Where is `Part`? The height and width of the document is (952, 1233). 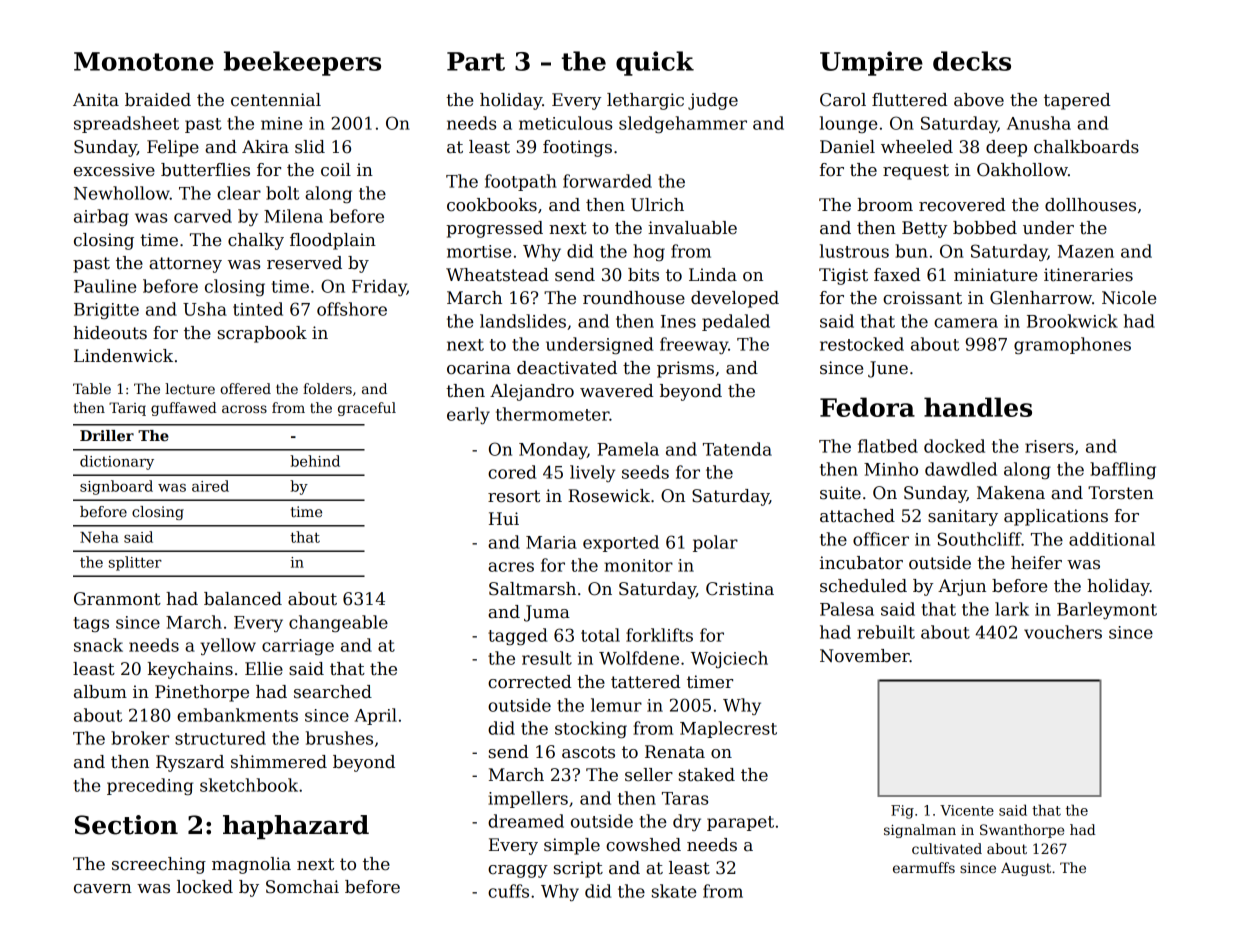 Part is located at coordinates (476, 61).
